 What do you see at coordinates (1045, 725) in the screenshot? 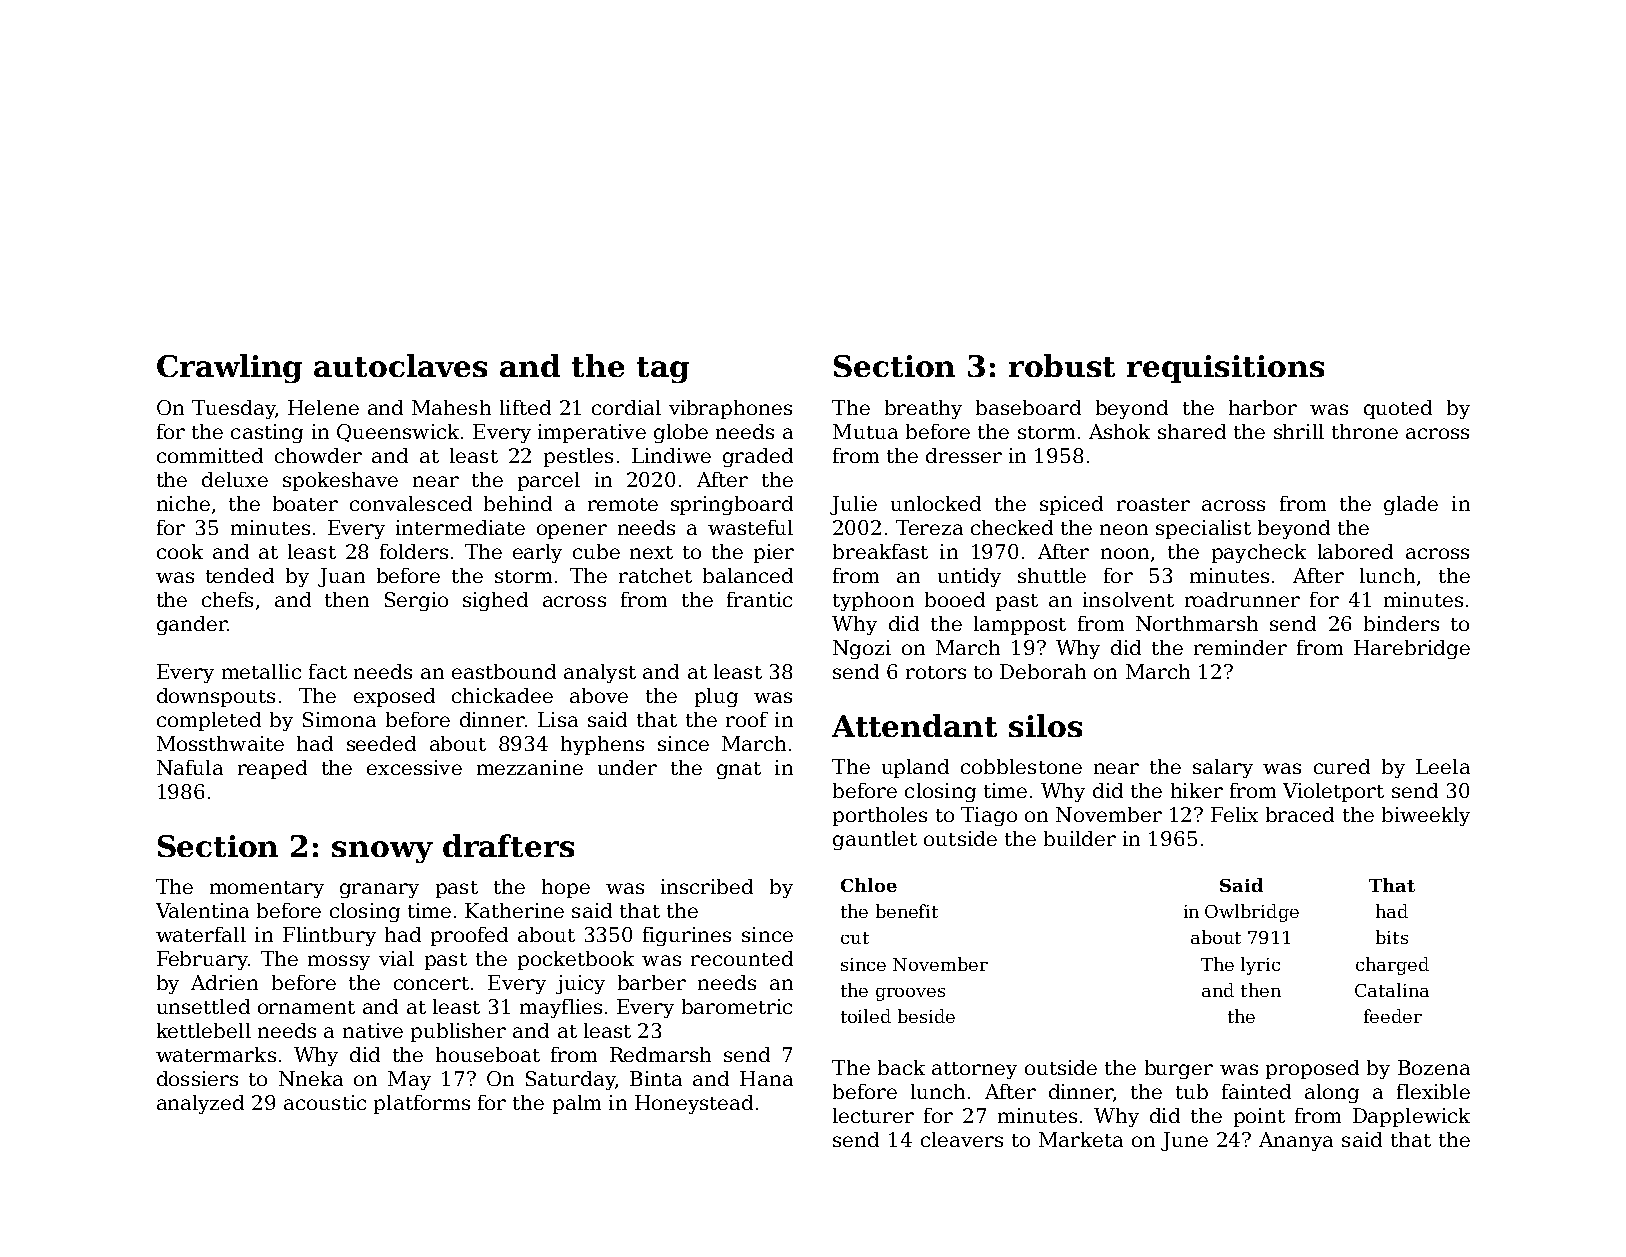
I see `silos` at bounding box center [1045, 725].
